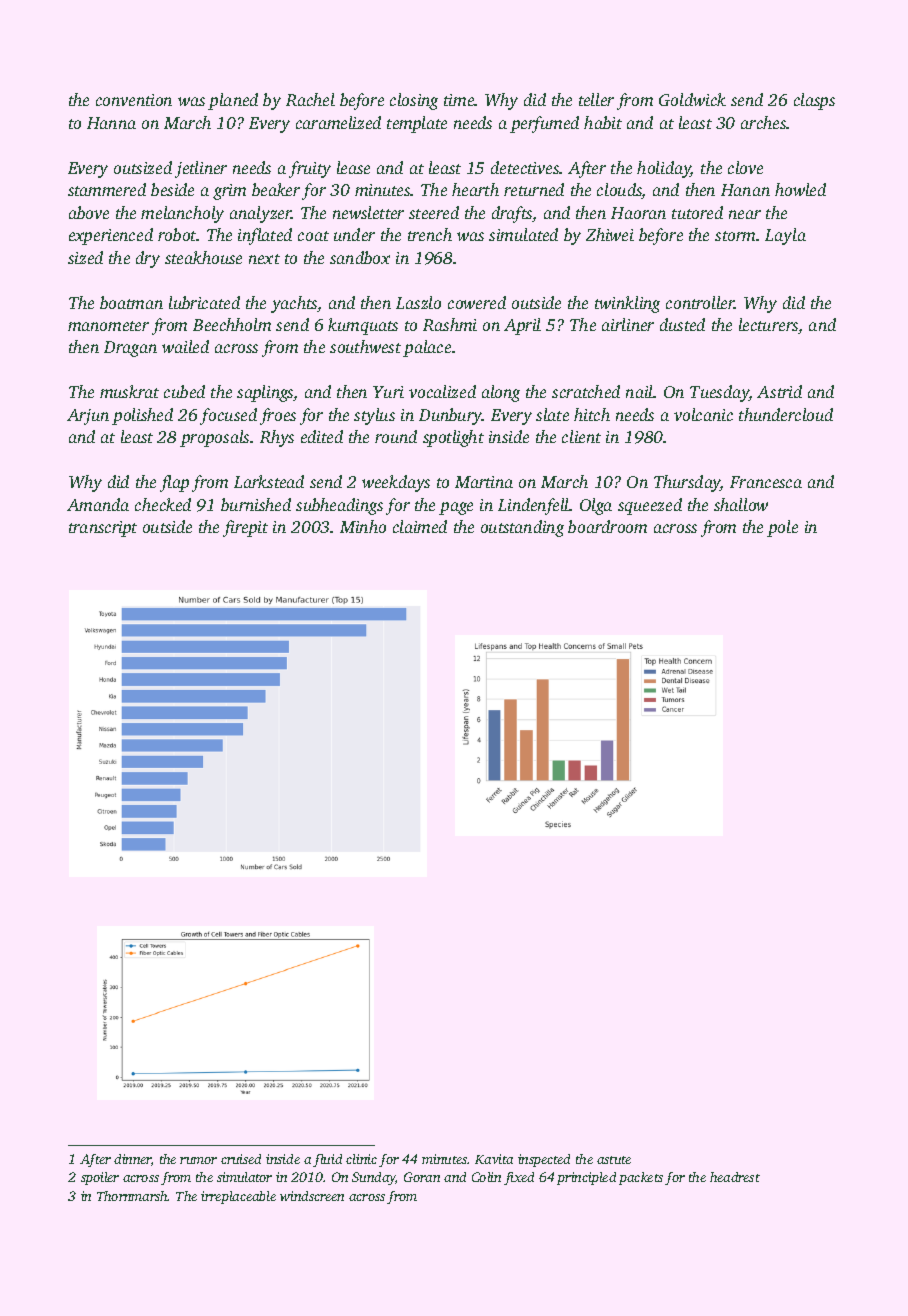 This image has height=1316, width=908. What do you see at coordinates (596, 99) in the image?
I see `teller` at bounding box center [596, 99].
